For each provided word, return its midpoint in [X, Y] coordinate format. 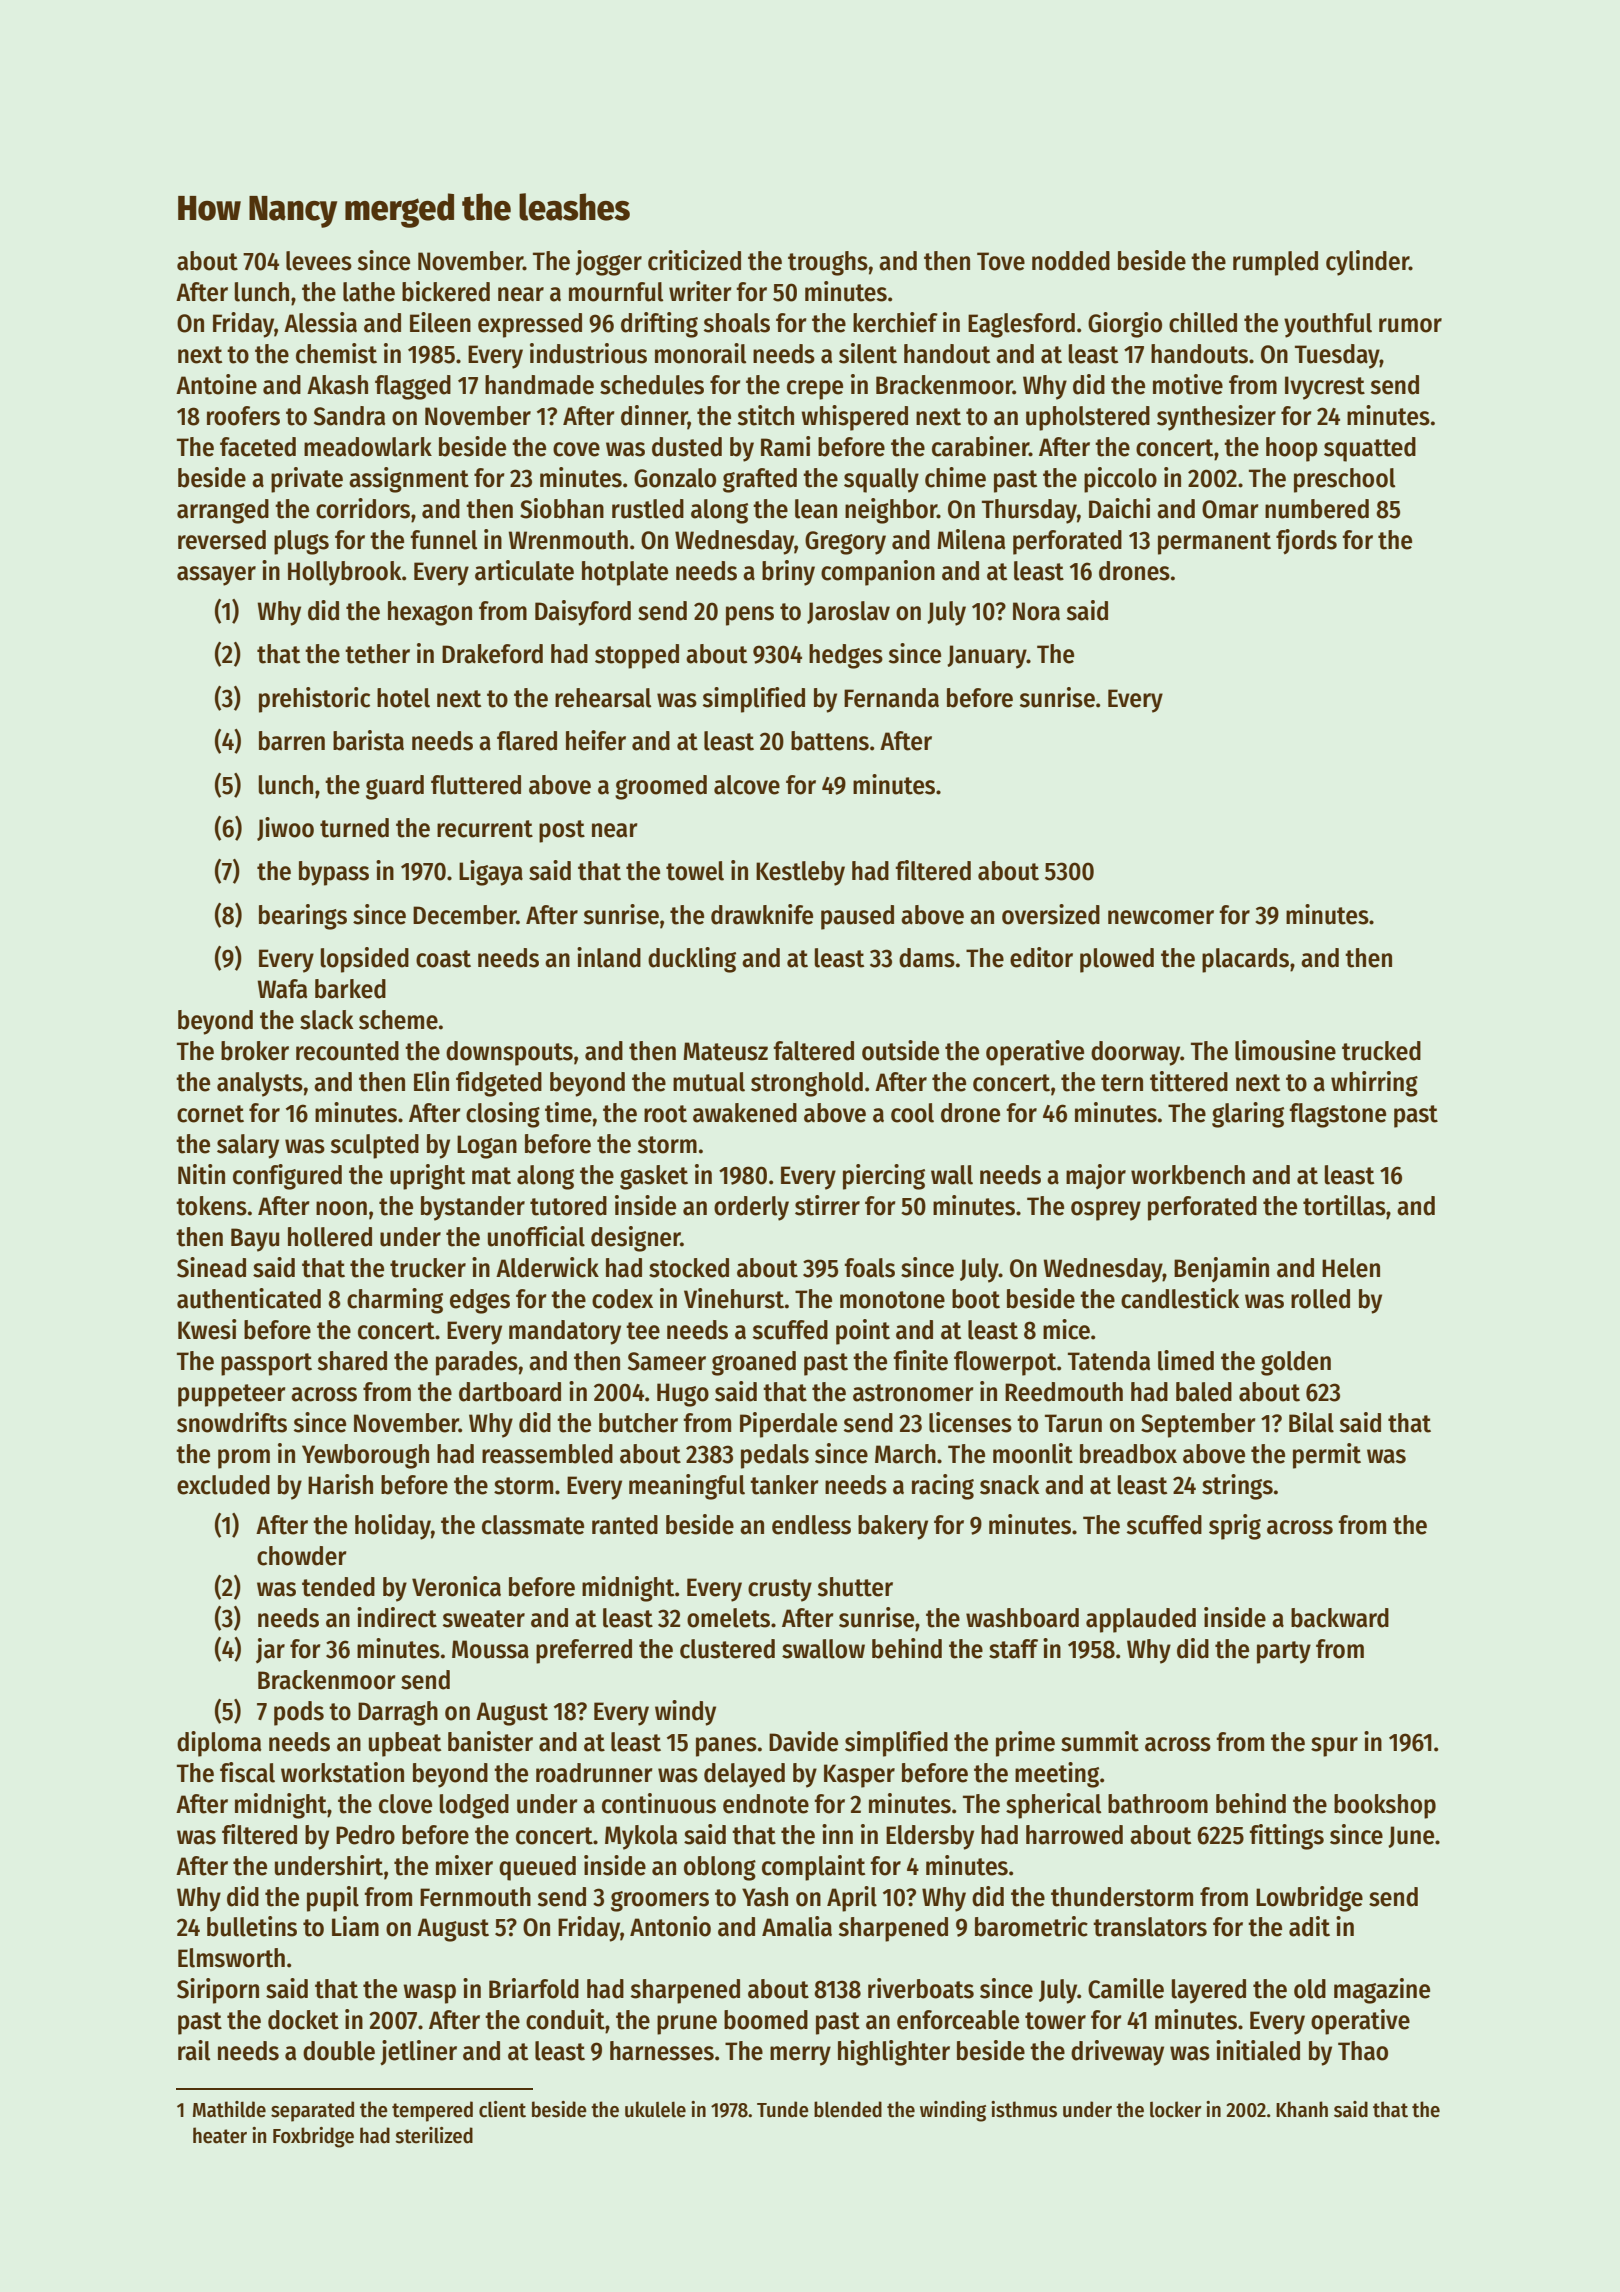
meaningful [687, 1487]
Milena [971, 539]
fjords [1306, 541]
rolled [1320, 1299]
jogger [608, 263]
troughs [828, 263]
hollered [330, 1237]
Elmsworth [231, 1958]
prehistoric [314, 700]
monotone [892, 1300]
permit [1327, 1456]
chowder [302, 1556]
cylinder [1367, 263]
